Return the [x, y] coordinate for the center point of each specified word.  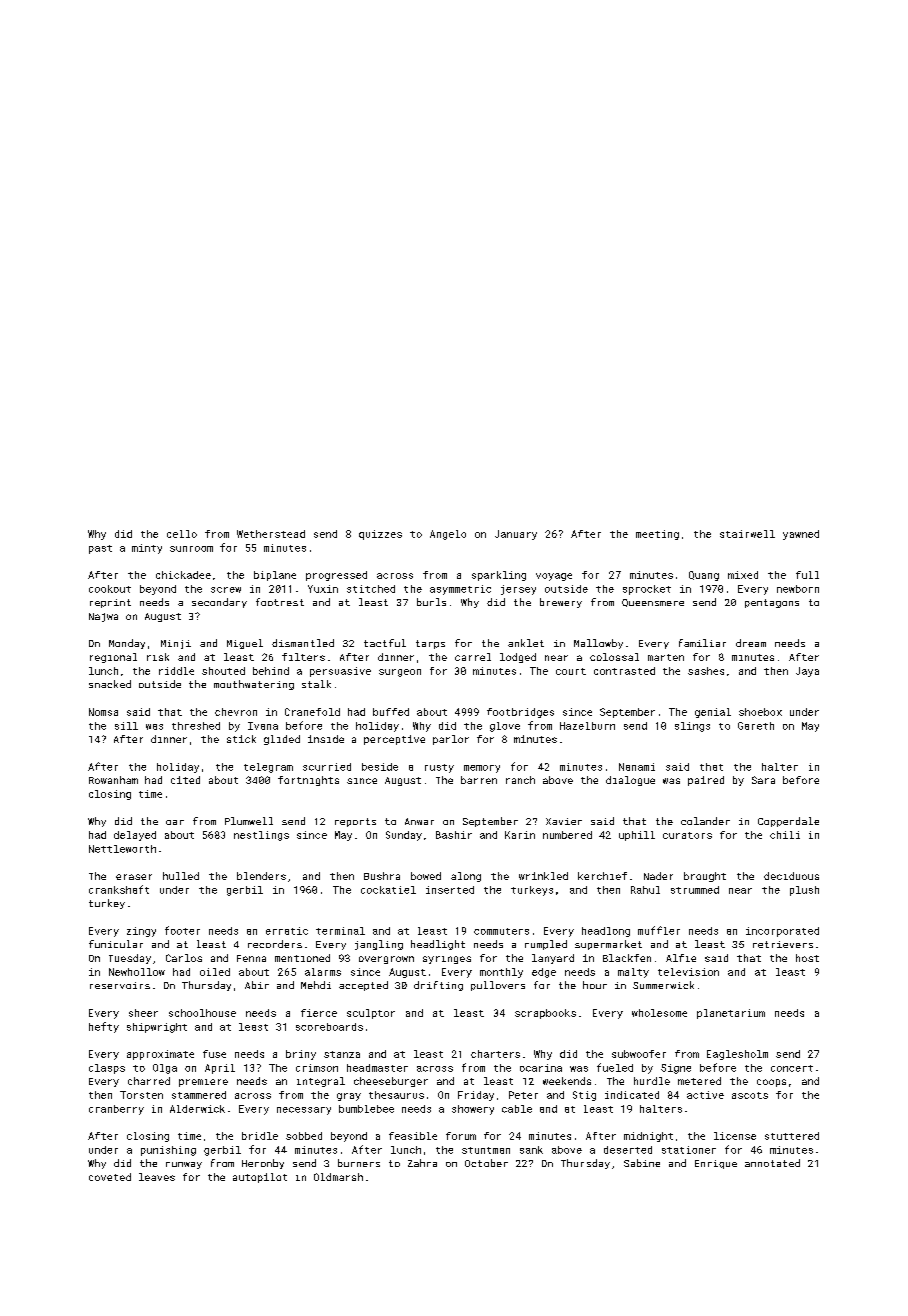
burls [431, 602]
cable [517, 1109]
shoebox [760, 712]
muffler [659, 930]
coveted [110, 1177]
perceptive [394, 740]
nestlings [261, 836]
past [100, 549]
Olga [165, 1069]
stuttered [792, 1136]
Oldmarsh [338, 1177]
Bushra [382, 876]
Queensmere [653, 603]
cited [185, 780]
